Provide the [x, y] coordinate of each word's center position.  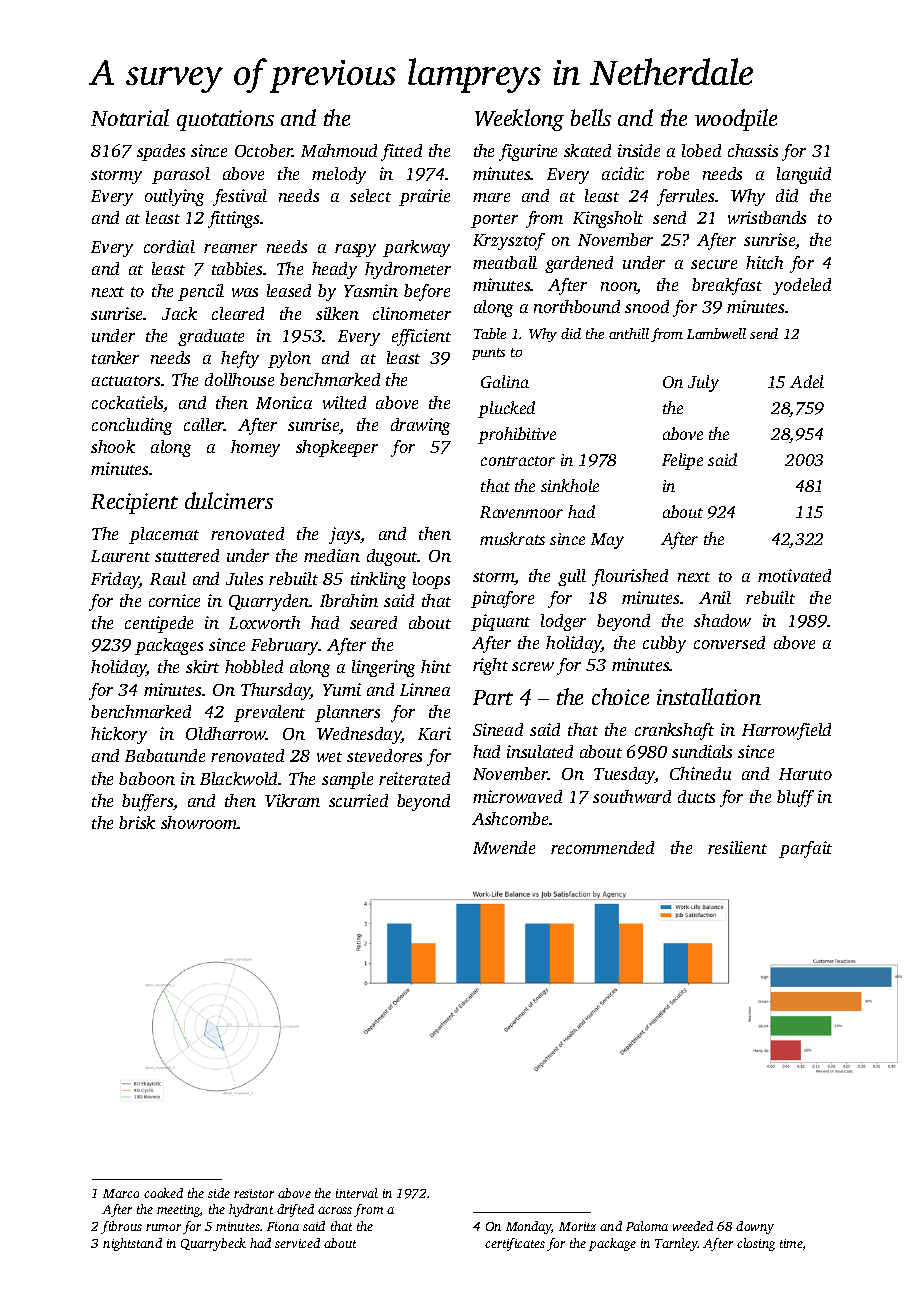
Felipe [682, 461]
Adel [807, 381]
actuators [126, 381]
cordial [169, 246]
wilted [344, 402]
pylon [289, 359]
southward [632, 796]
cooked [163, 1193]
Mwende [504, 847]
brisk [137, 822]
